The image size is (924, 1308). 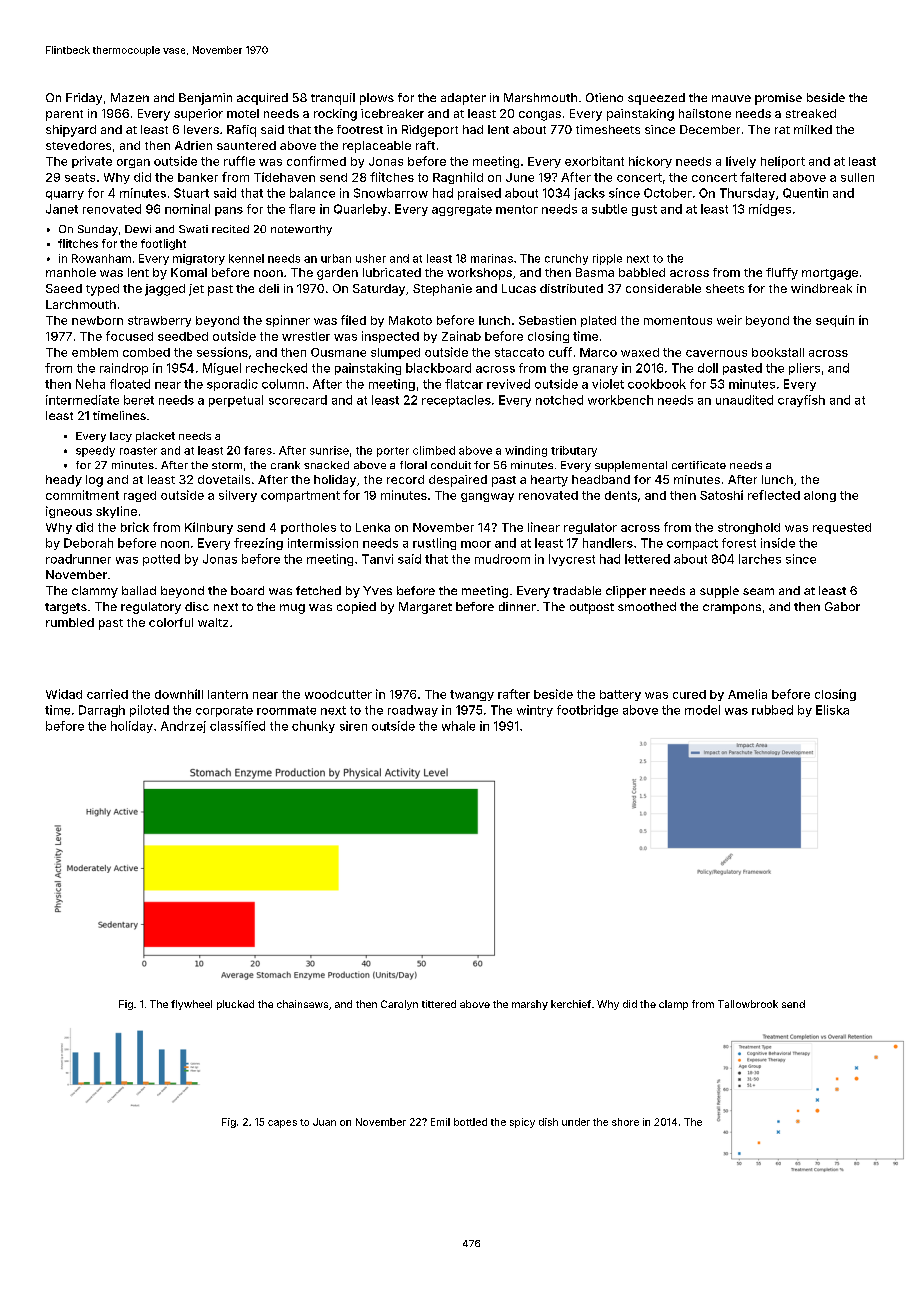 I want to click on Tallowbrook, so click(x=748, y=1004).
